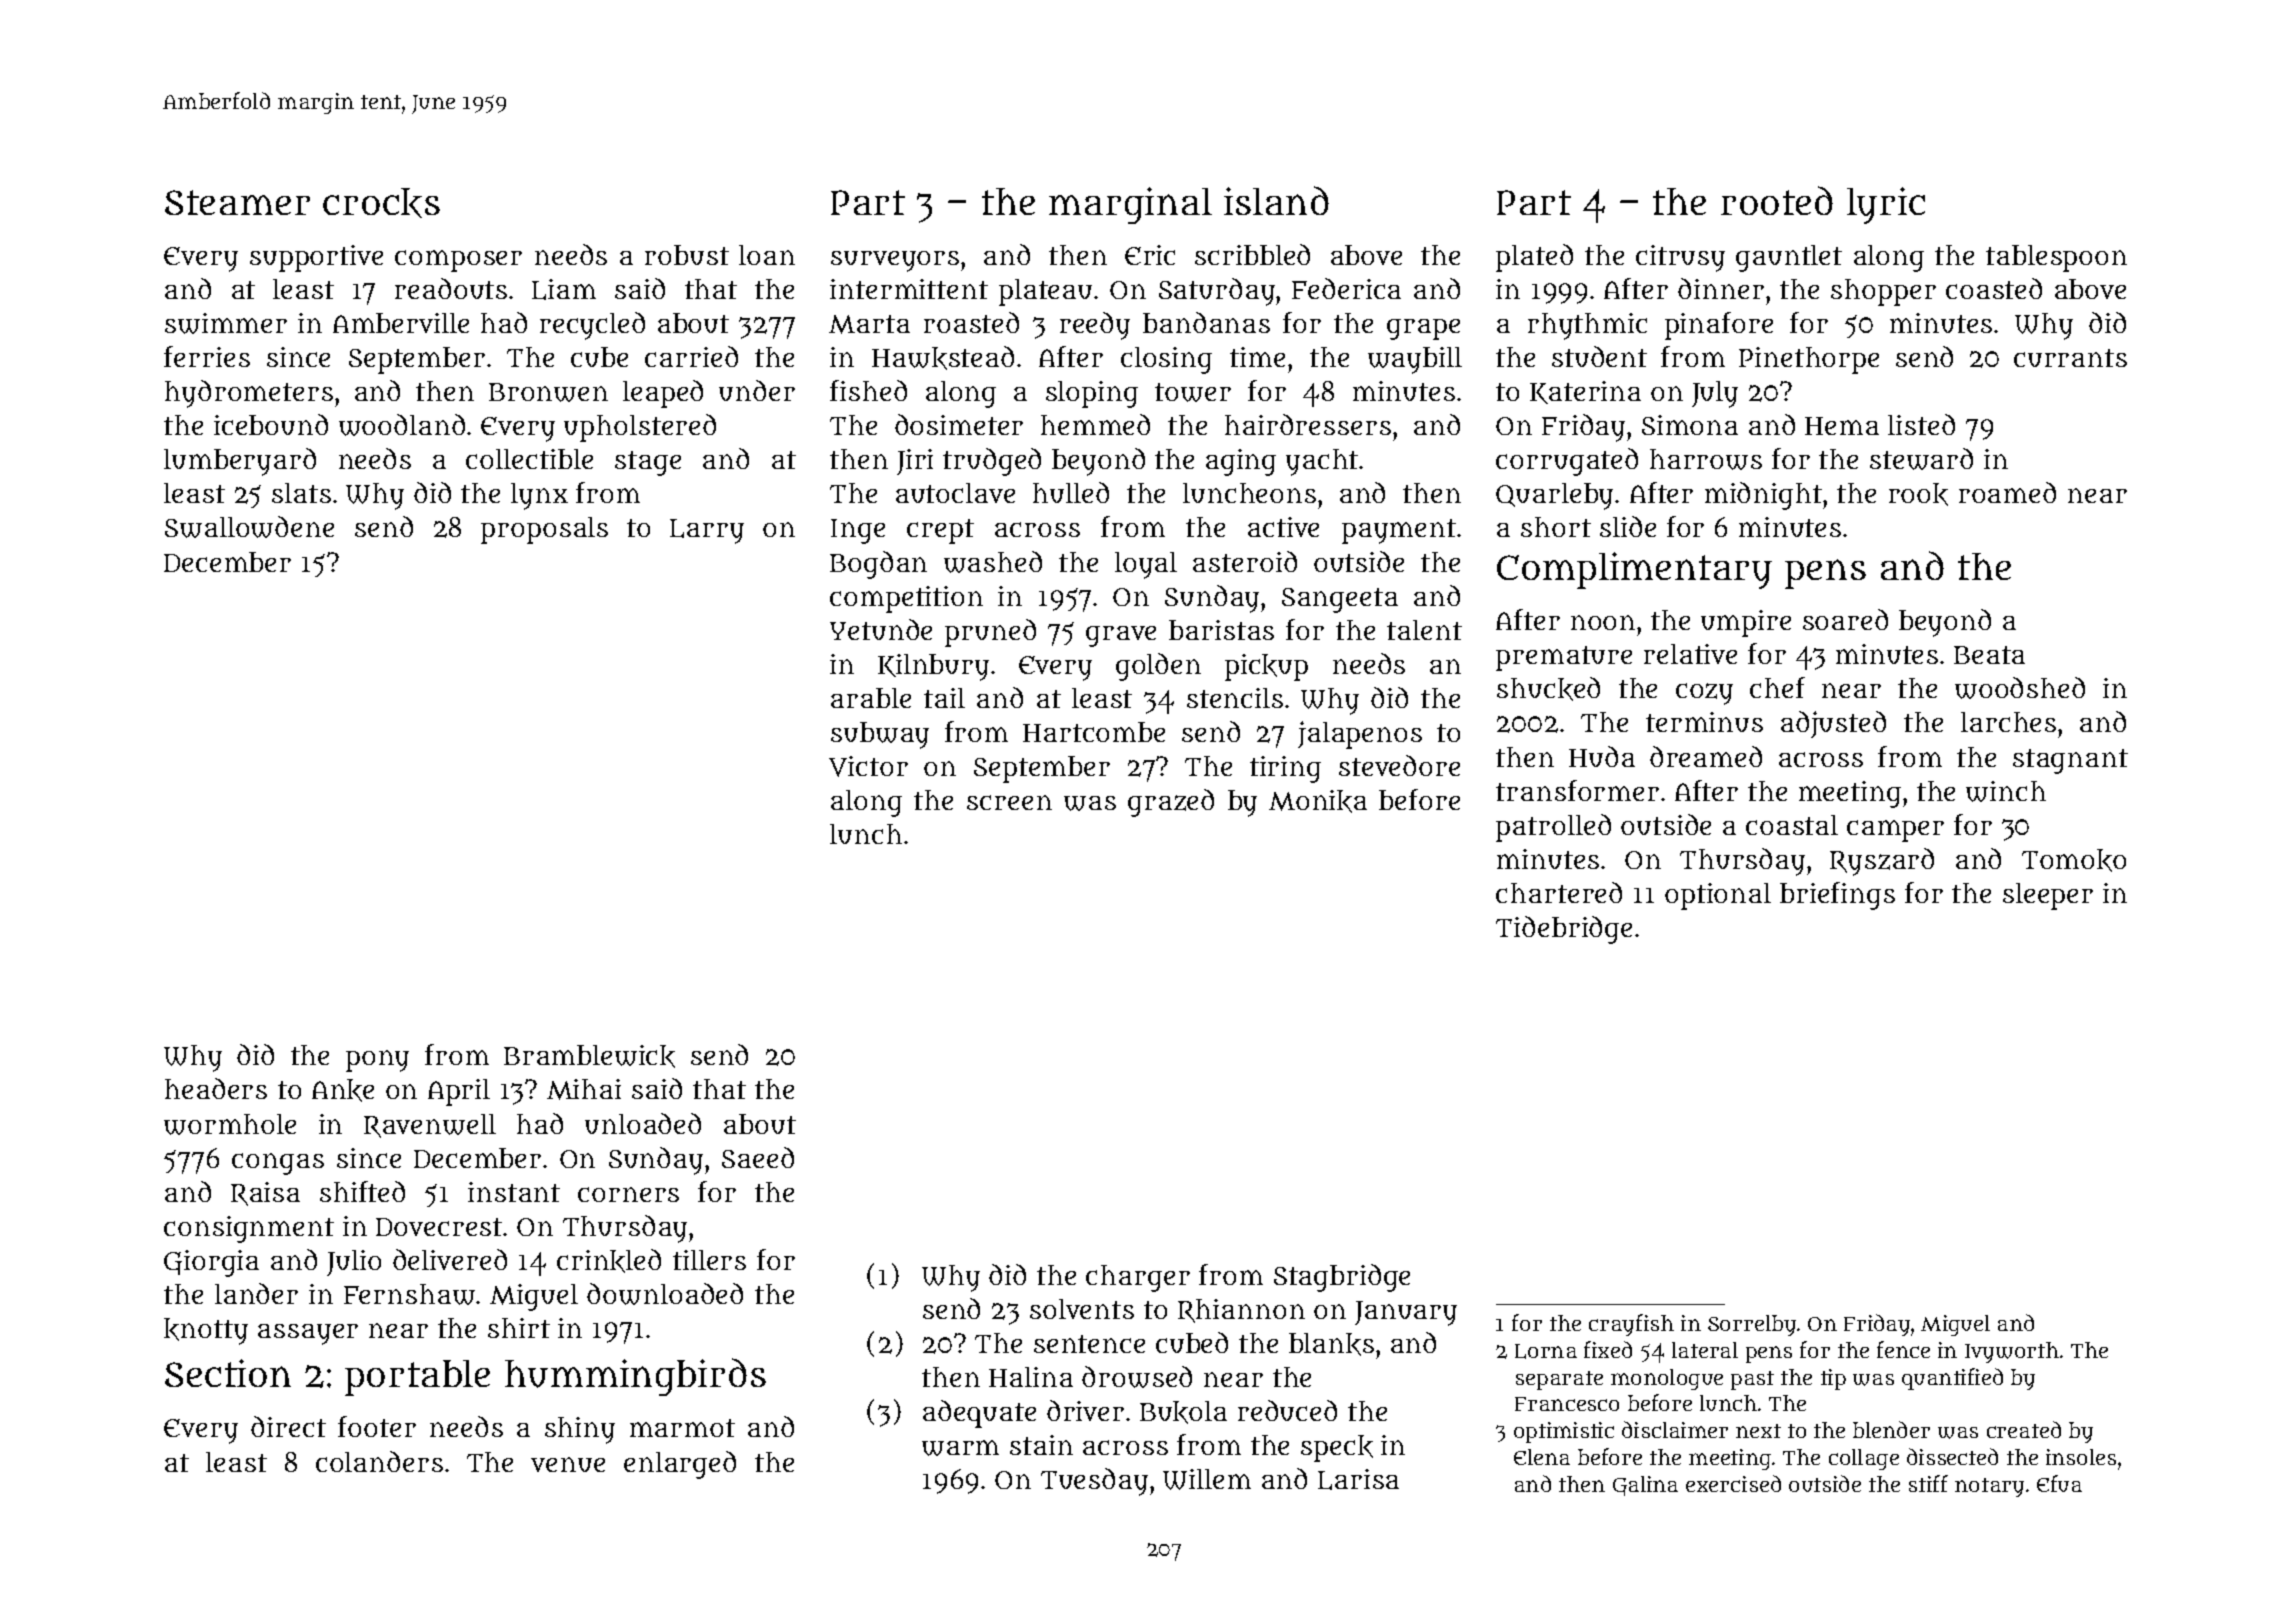  Describe the element at coordinates (1777, 200) in the document. I see `rooted` at that location.
